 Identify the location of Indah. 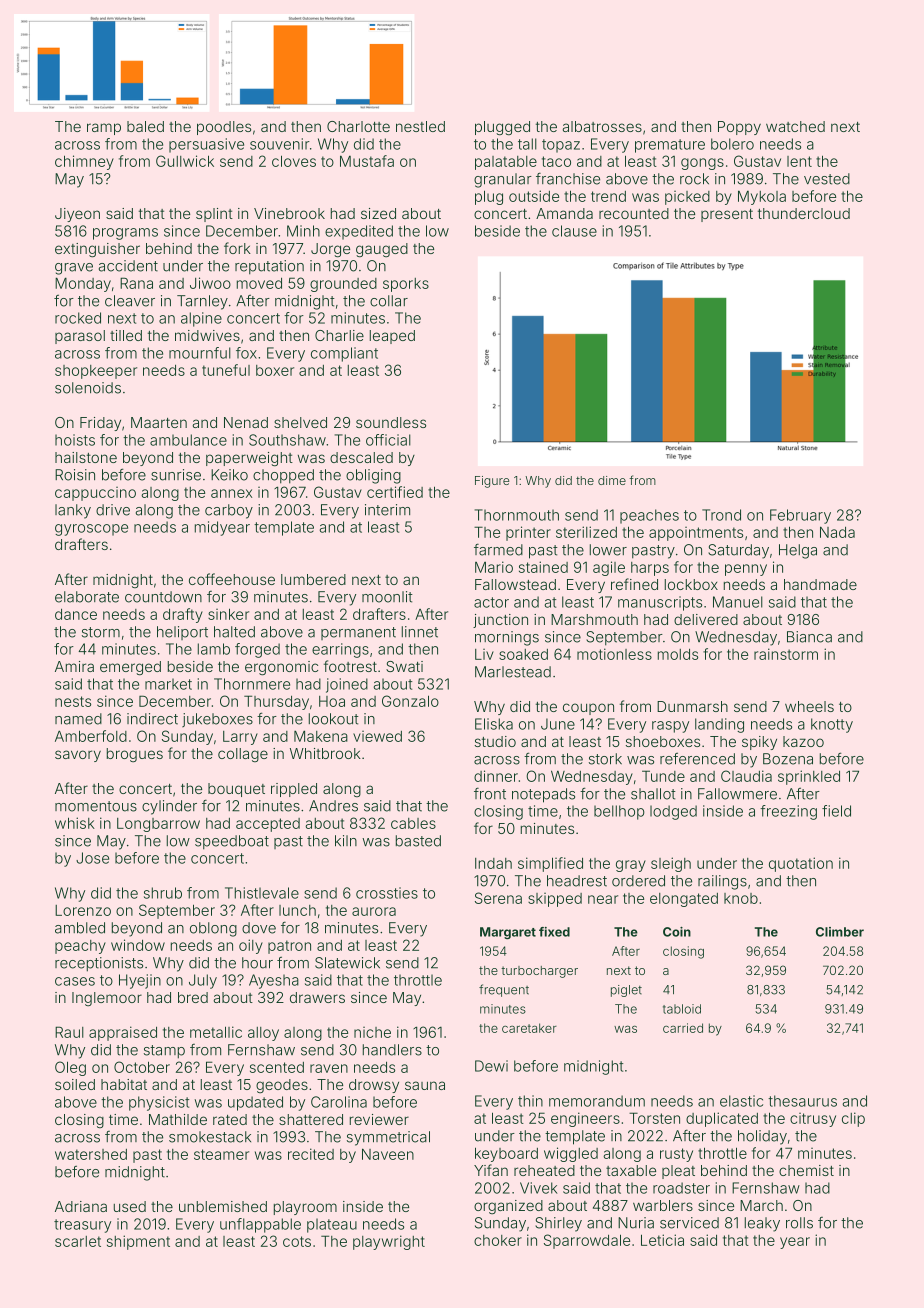
(493, 863).
